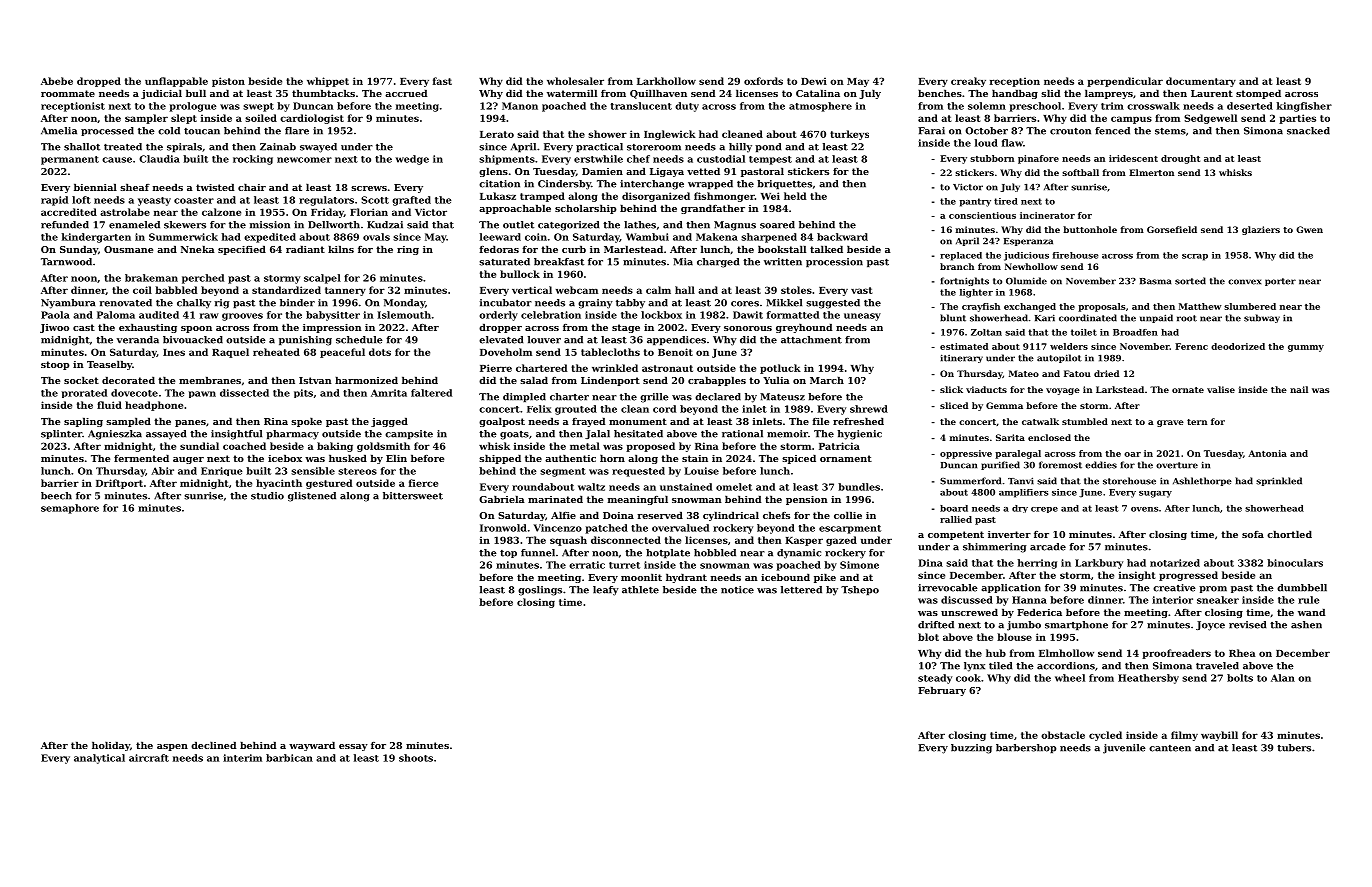  What do you see at coordinates (54, 201) in the document?
I see `rapid` at bounding box center [54, 201].
